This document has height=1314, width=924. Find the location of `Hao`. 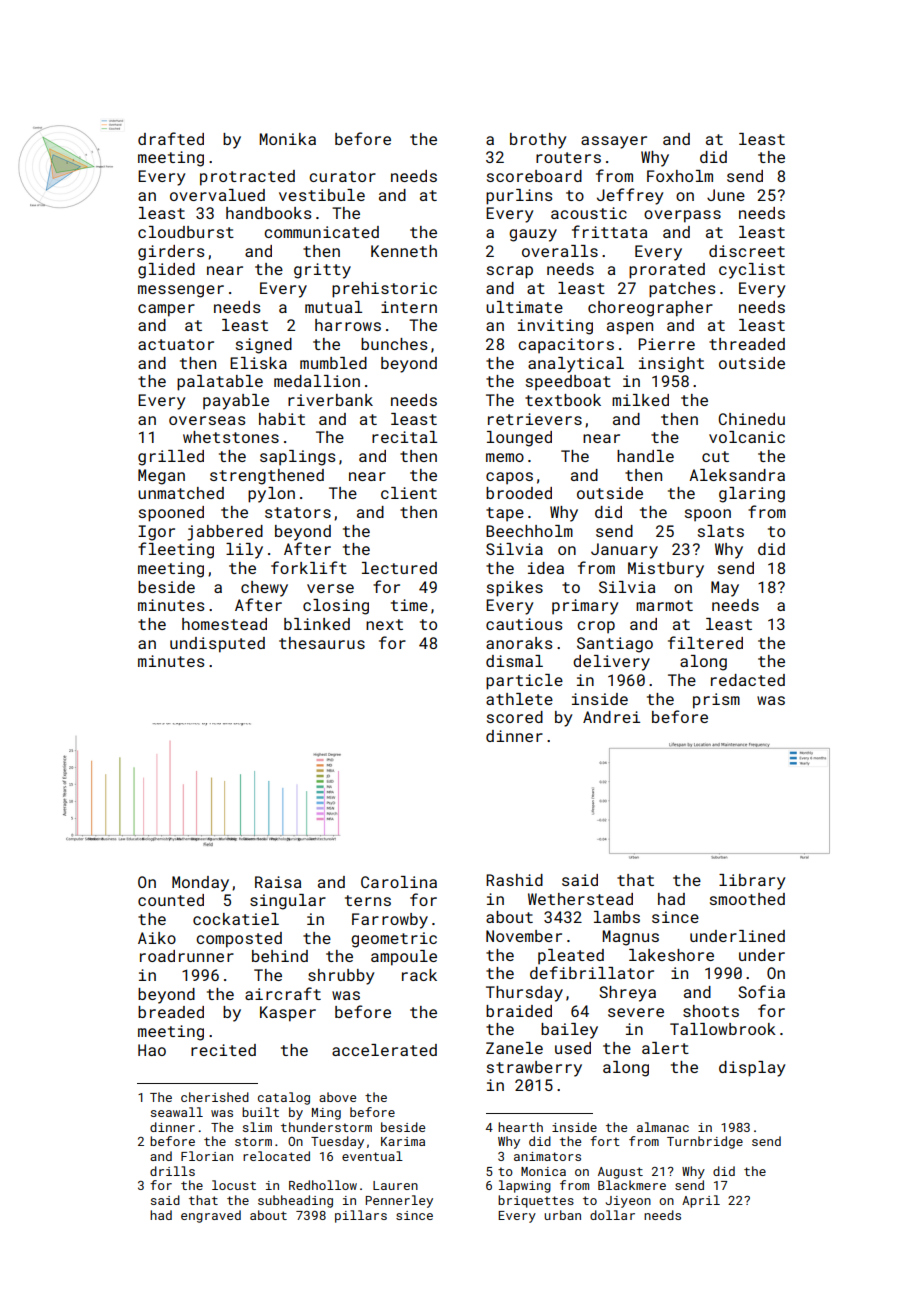

Hao is located at coordinates (152, 1050).
